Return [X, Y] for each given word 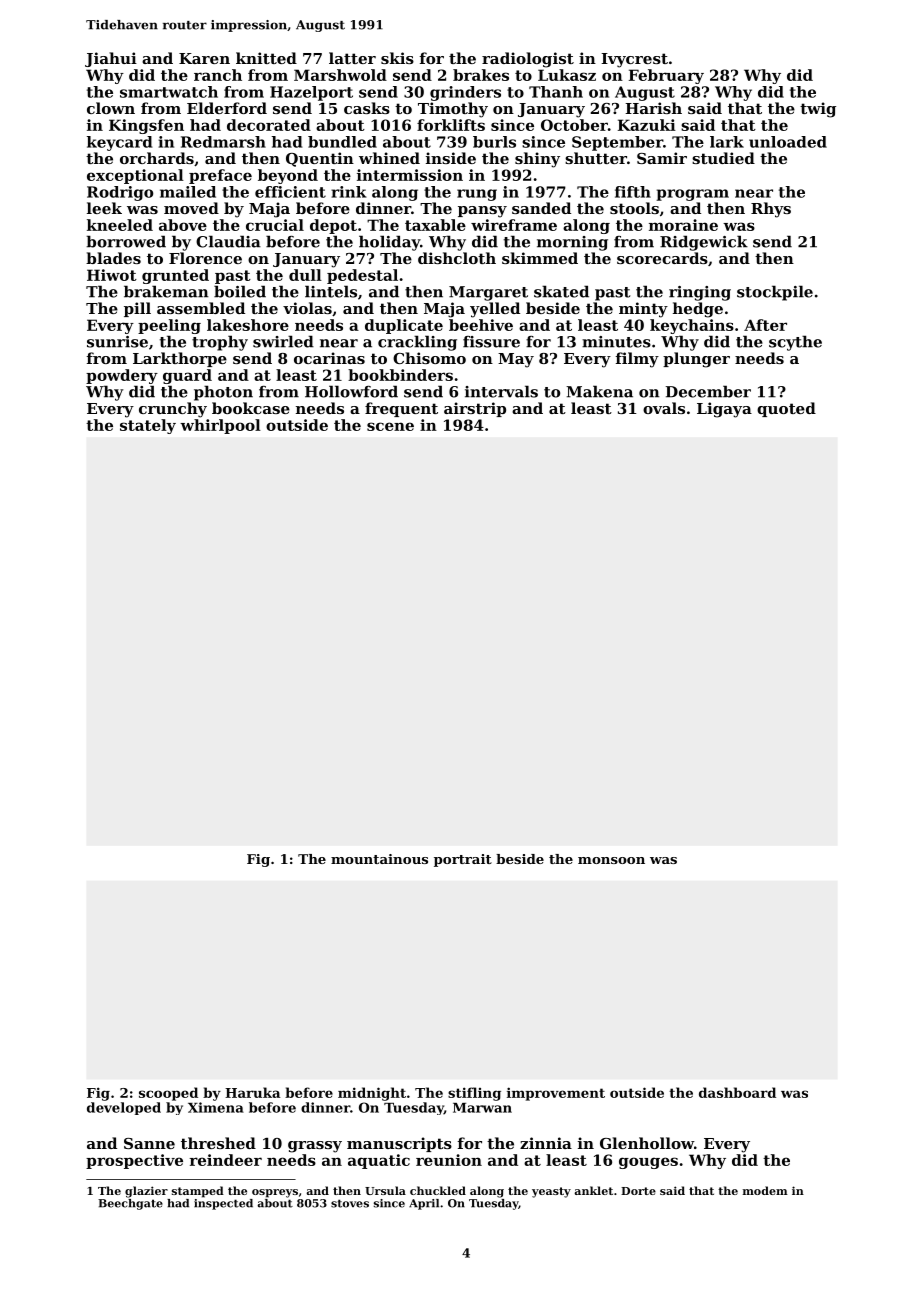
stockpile [775, 293]
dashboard [737, 1092]
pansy [482, 212]
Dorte [638, 1191]
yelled [495, 310]
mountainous [379, 859]
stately [148, 426]
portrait [463, 860]
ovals [664, 408]
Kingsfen [146, 126]
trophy [220, 343]
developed [124, 1108]
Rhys [771, 210]
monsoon [611, 860]
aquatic [379, 1161]
